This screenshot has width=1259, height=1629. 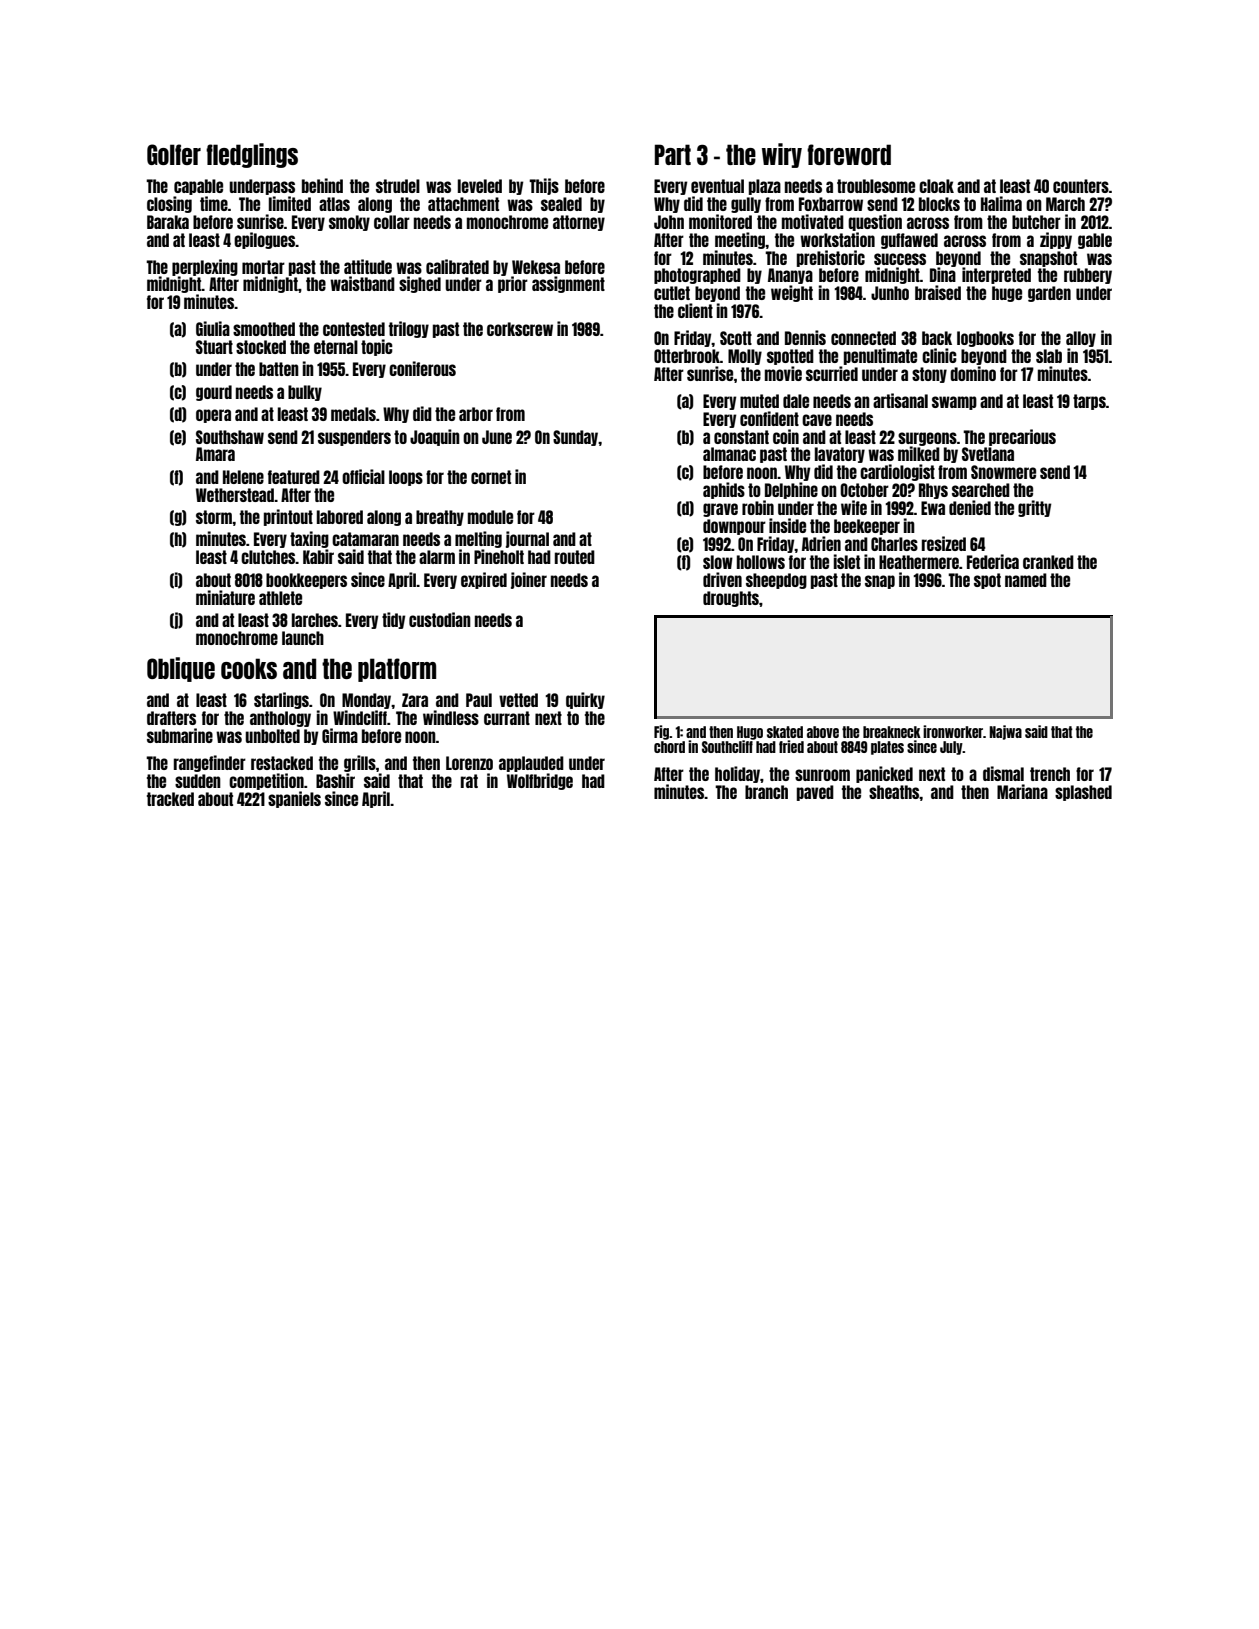 What do you see at coordinates (214, 393) in the screenshot?
I see `gourd` at bounding box center [214, 393].
